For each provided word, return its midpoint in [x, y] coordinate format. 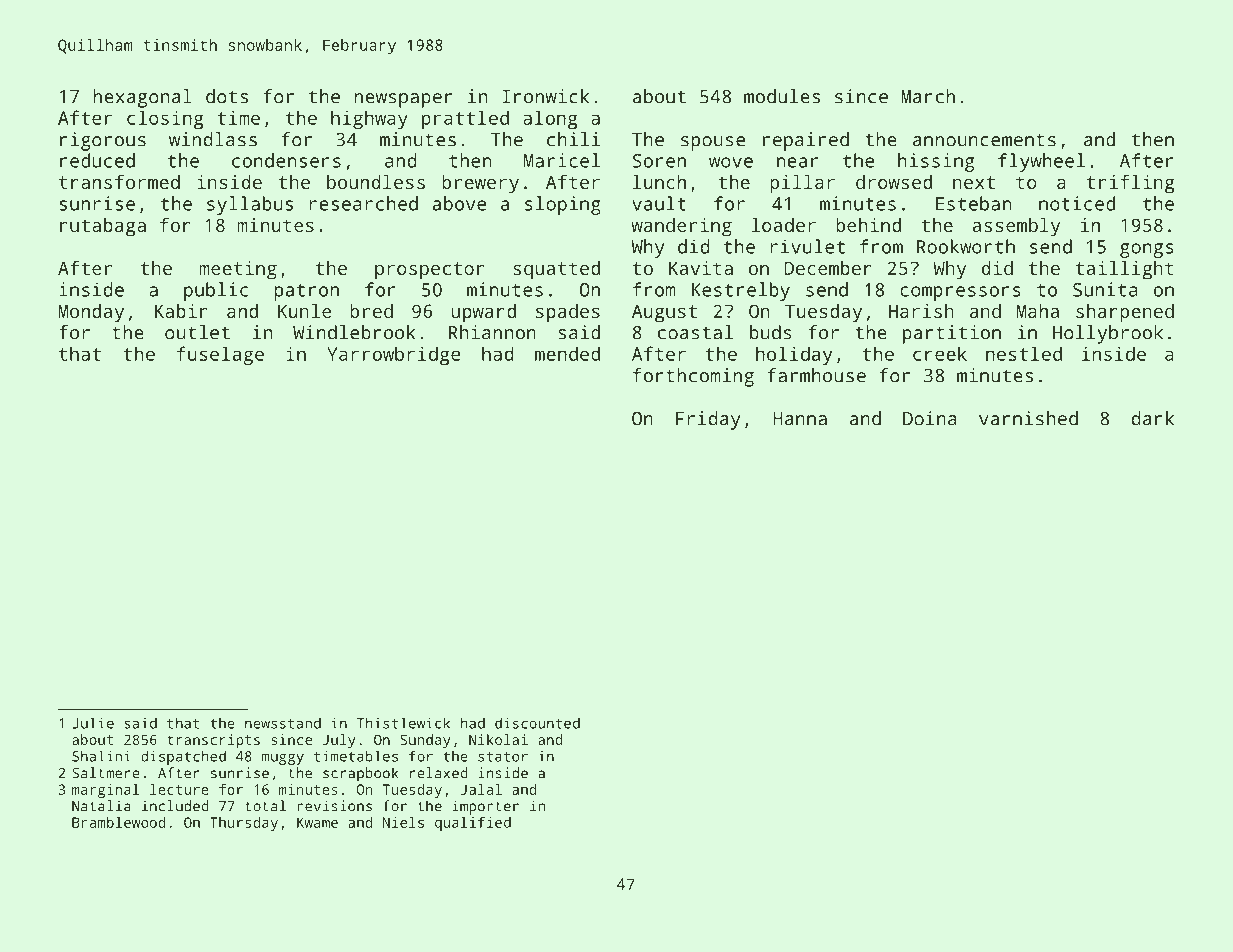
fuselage [220, 355]
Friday [708, 420]
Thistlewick [403, 723]
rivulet [807, 246]
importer [486, 807]
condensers [286, 160]
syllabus [250, 205]
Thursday [244, 824]
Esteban [974, 203]
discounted [537, 723]
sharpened [1125, 313]
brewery [480, 184]
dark [1153, 418]
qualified [473, 824]
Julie [93, 723]
